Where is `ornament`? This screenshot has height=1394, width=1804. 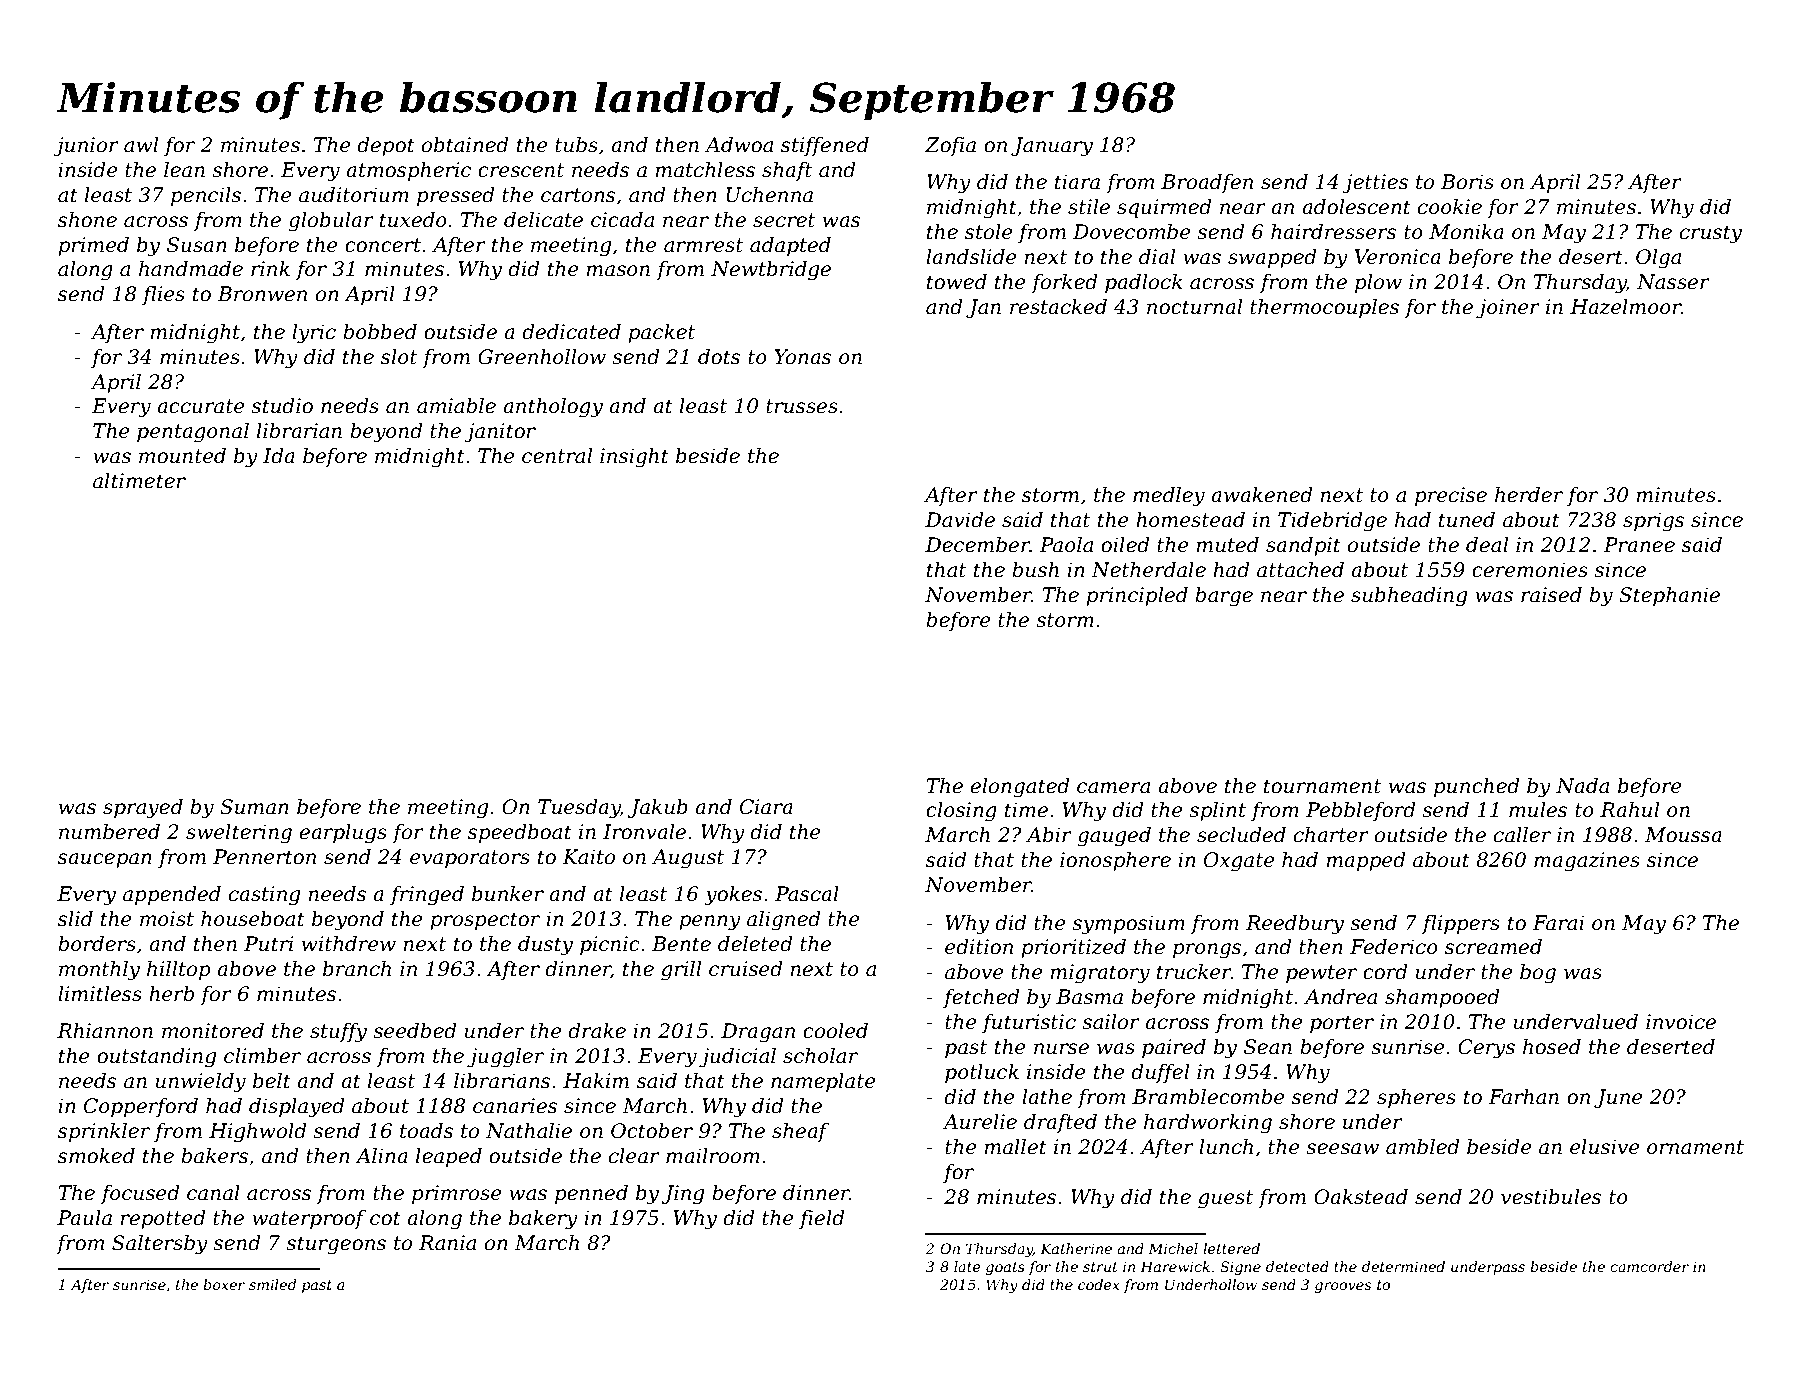
ornament is located at coordinates (1695, 1147).
